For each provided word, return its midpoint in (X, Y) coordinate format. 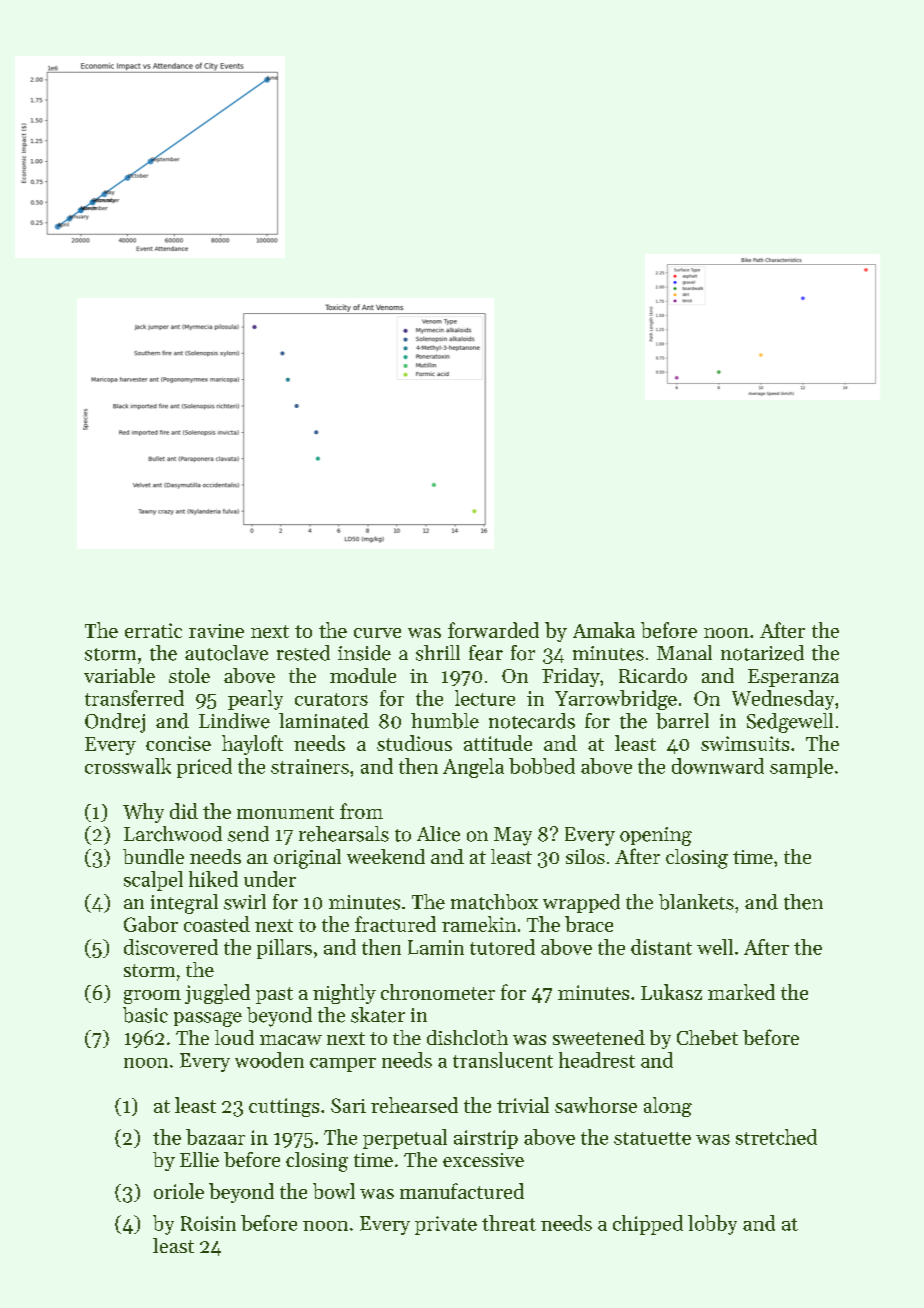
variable (119, 675)
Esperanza (793, 678)
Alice (438, 834)
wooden (269, 1060)
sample (801, 768)
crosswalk (128, 766)
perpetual (405, 1139)
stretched (776, 1137)
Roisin (208, 1223)
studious (414, 743)
